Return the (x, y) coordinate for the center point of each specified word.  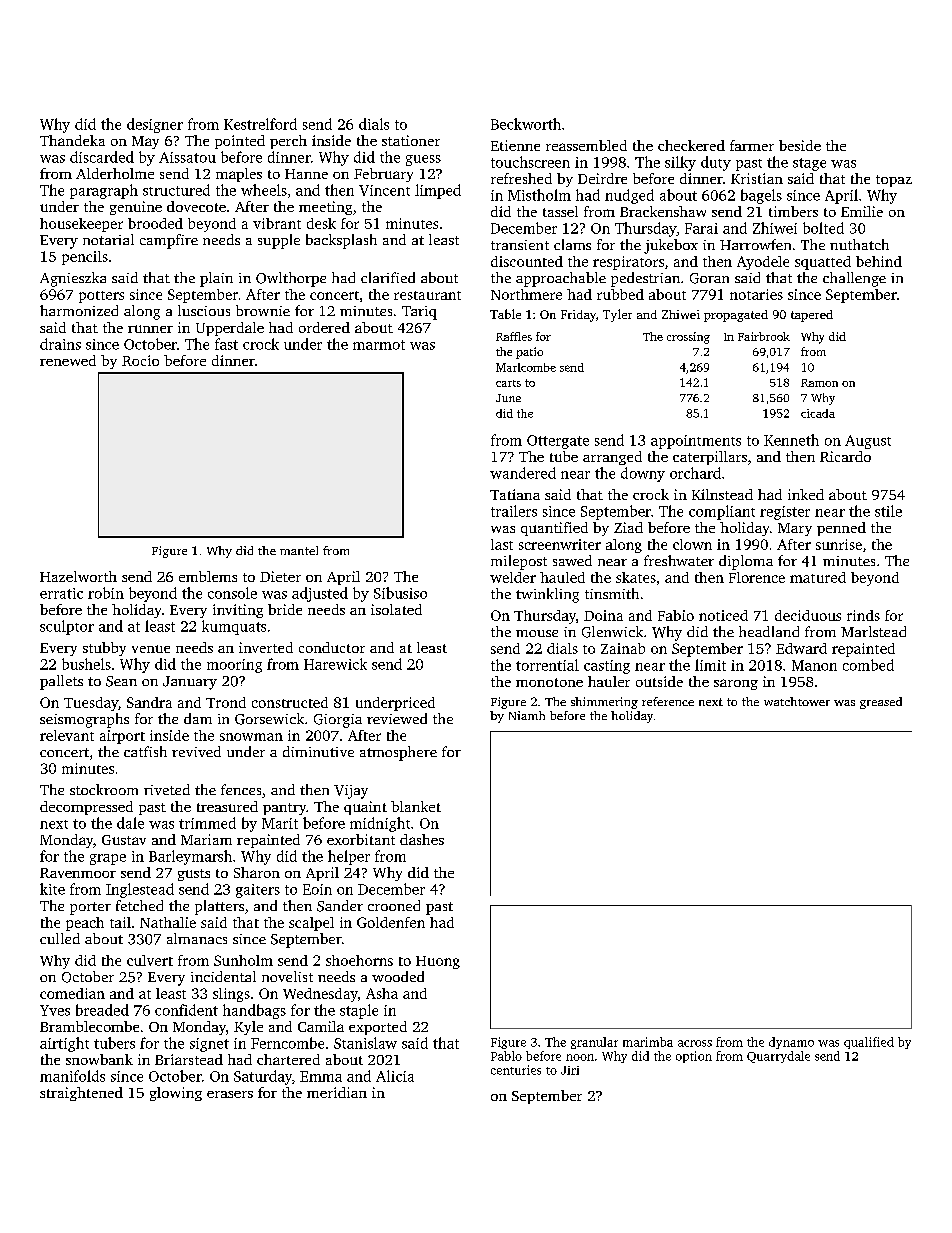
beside (800, 145)
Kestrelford (260, 124)
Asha (382, 993)
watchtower (797, 701)
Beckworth (526, 124)
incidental (223, 976)
